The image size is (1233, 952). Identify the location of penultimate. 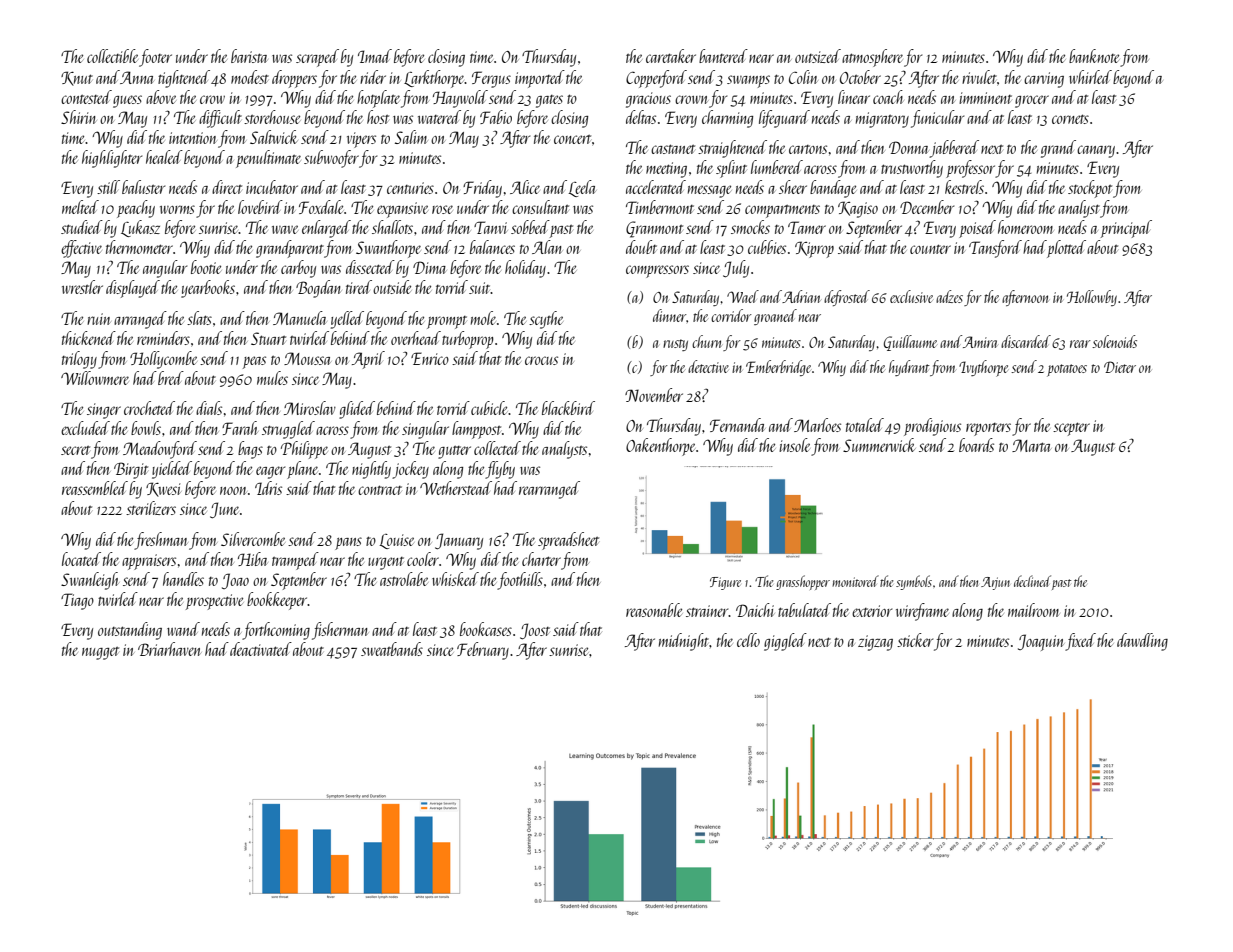
(268, 159).
